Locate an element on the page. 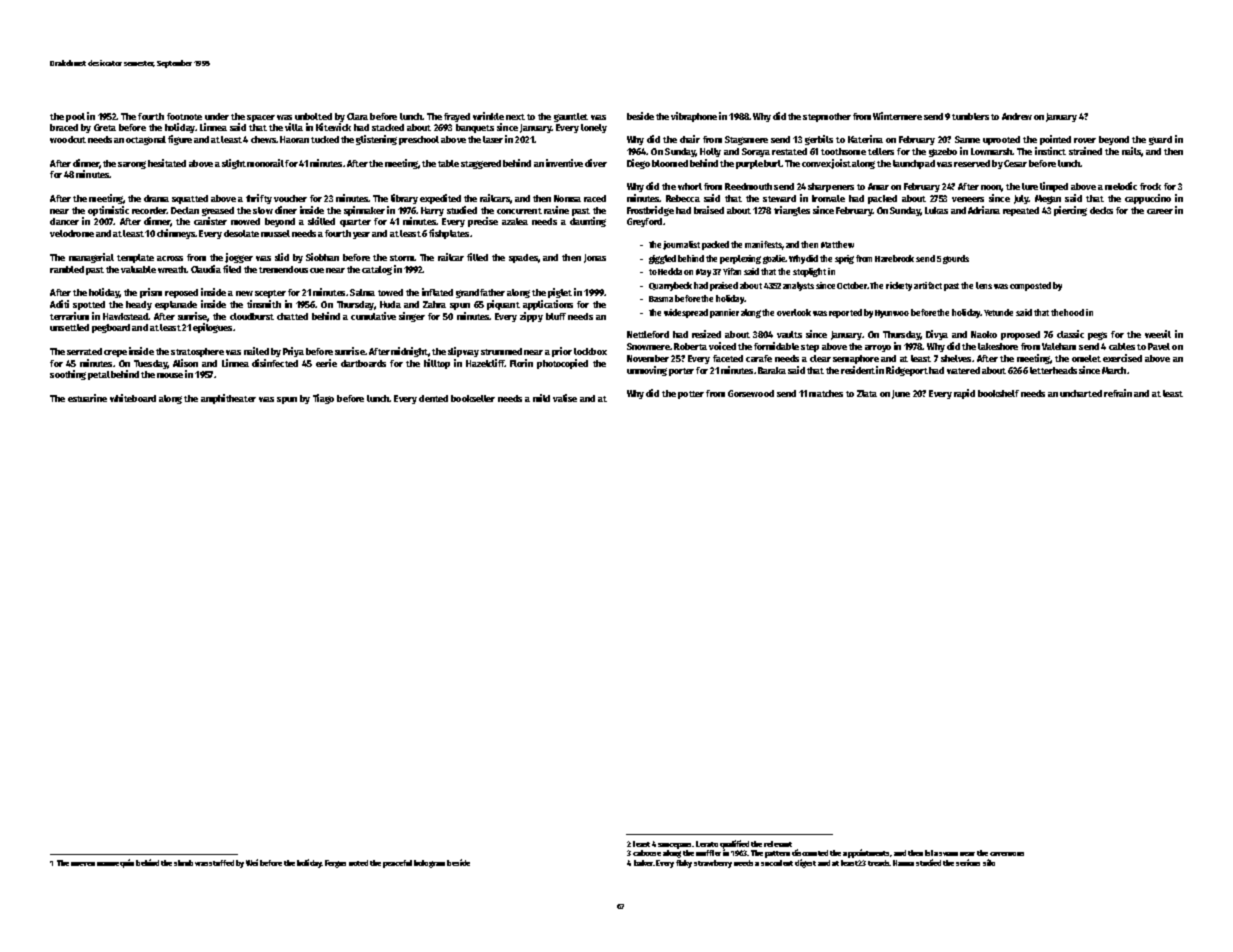  refrain is located at coordinates (1118, 393).
